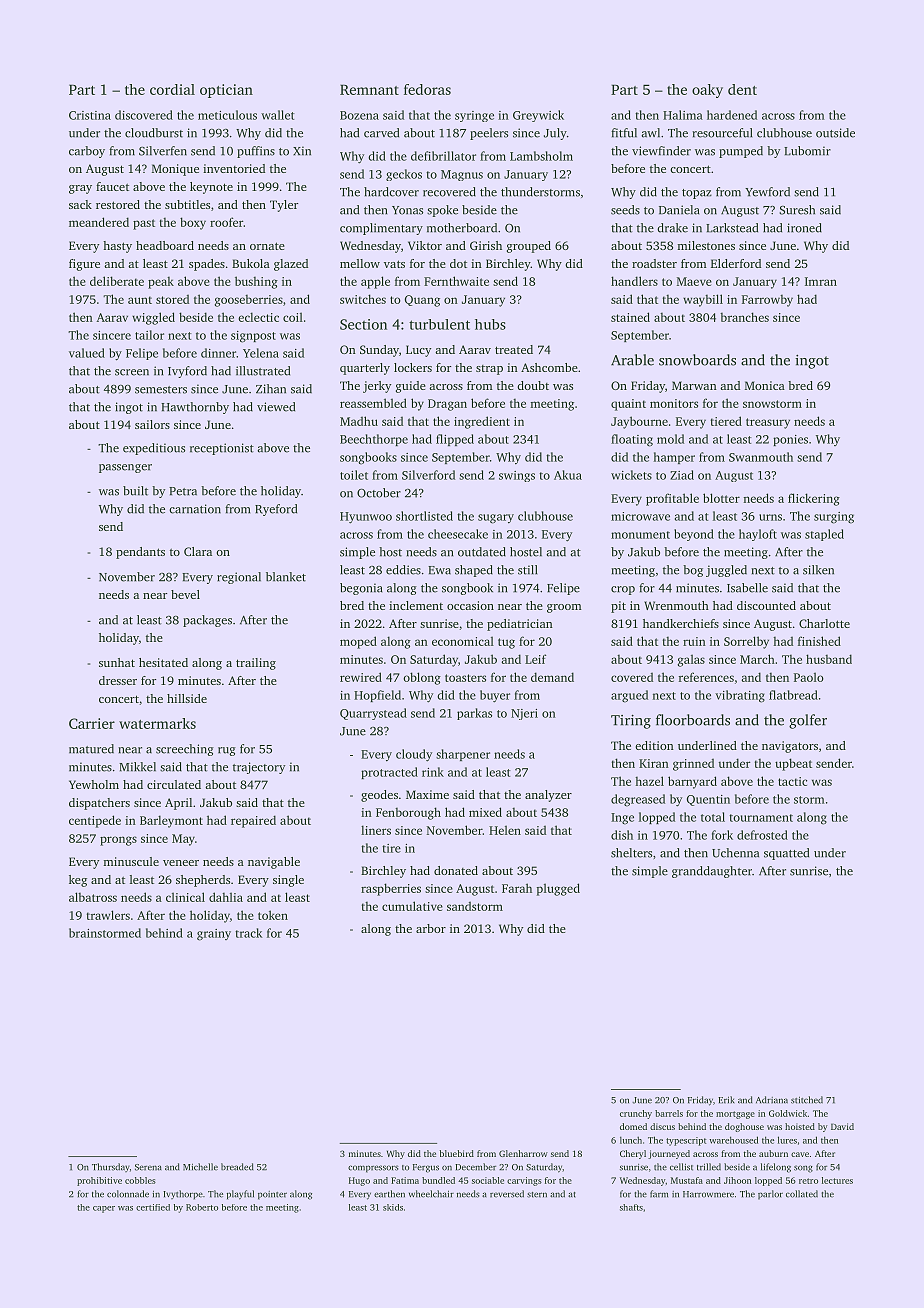 This document has height=1308, width=924. What do you see at coordinates (203, 881) in the document?
I see `shepherds` at bounding box center [203, 881].
